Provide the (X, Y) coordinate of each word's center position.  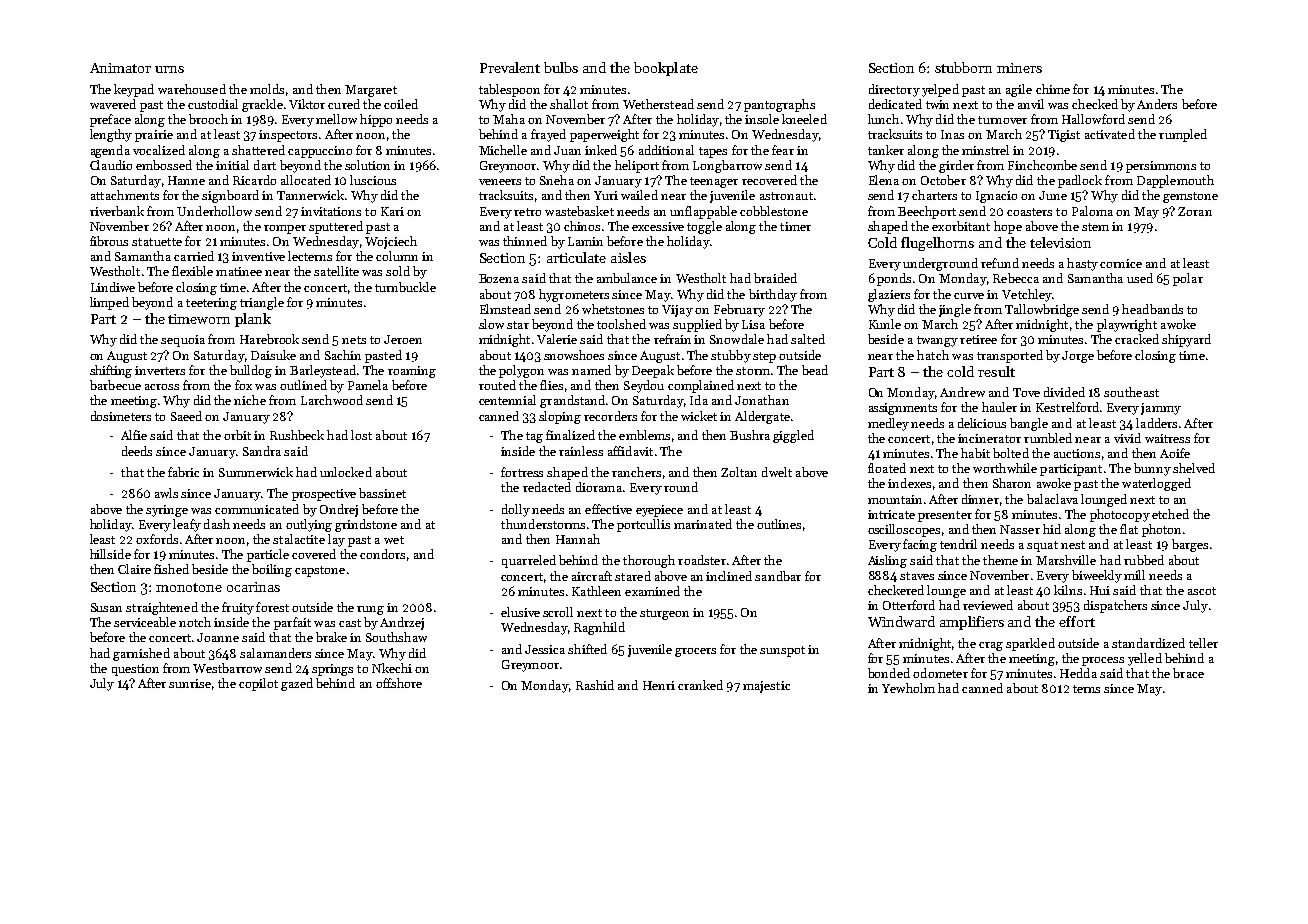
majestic (766, 687)
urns (169, 69)
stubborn (963, 67)
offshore (399, 683)
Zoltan (739, 472)
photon (1161, 530)
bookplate (666, 69)
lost (361, 435)
